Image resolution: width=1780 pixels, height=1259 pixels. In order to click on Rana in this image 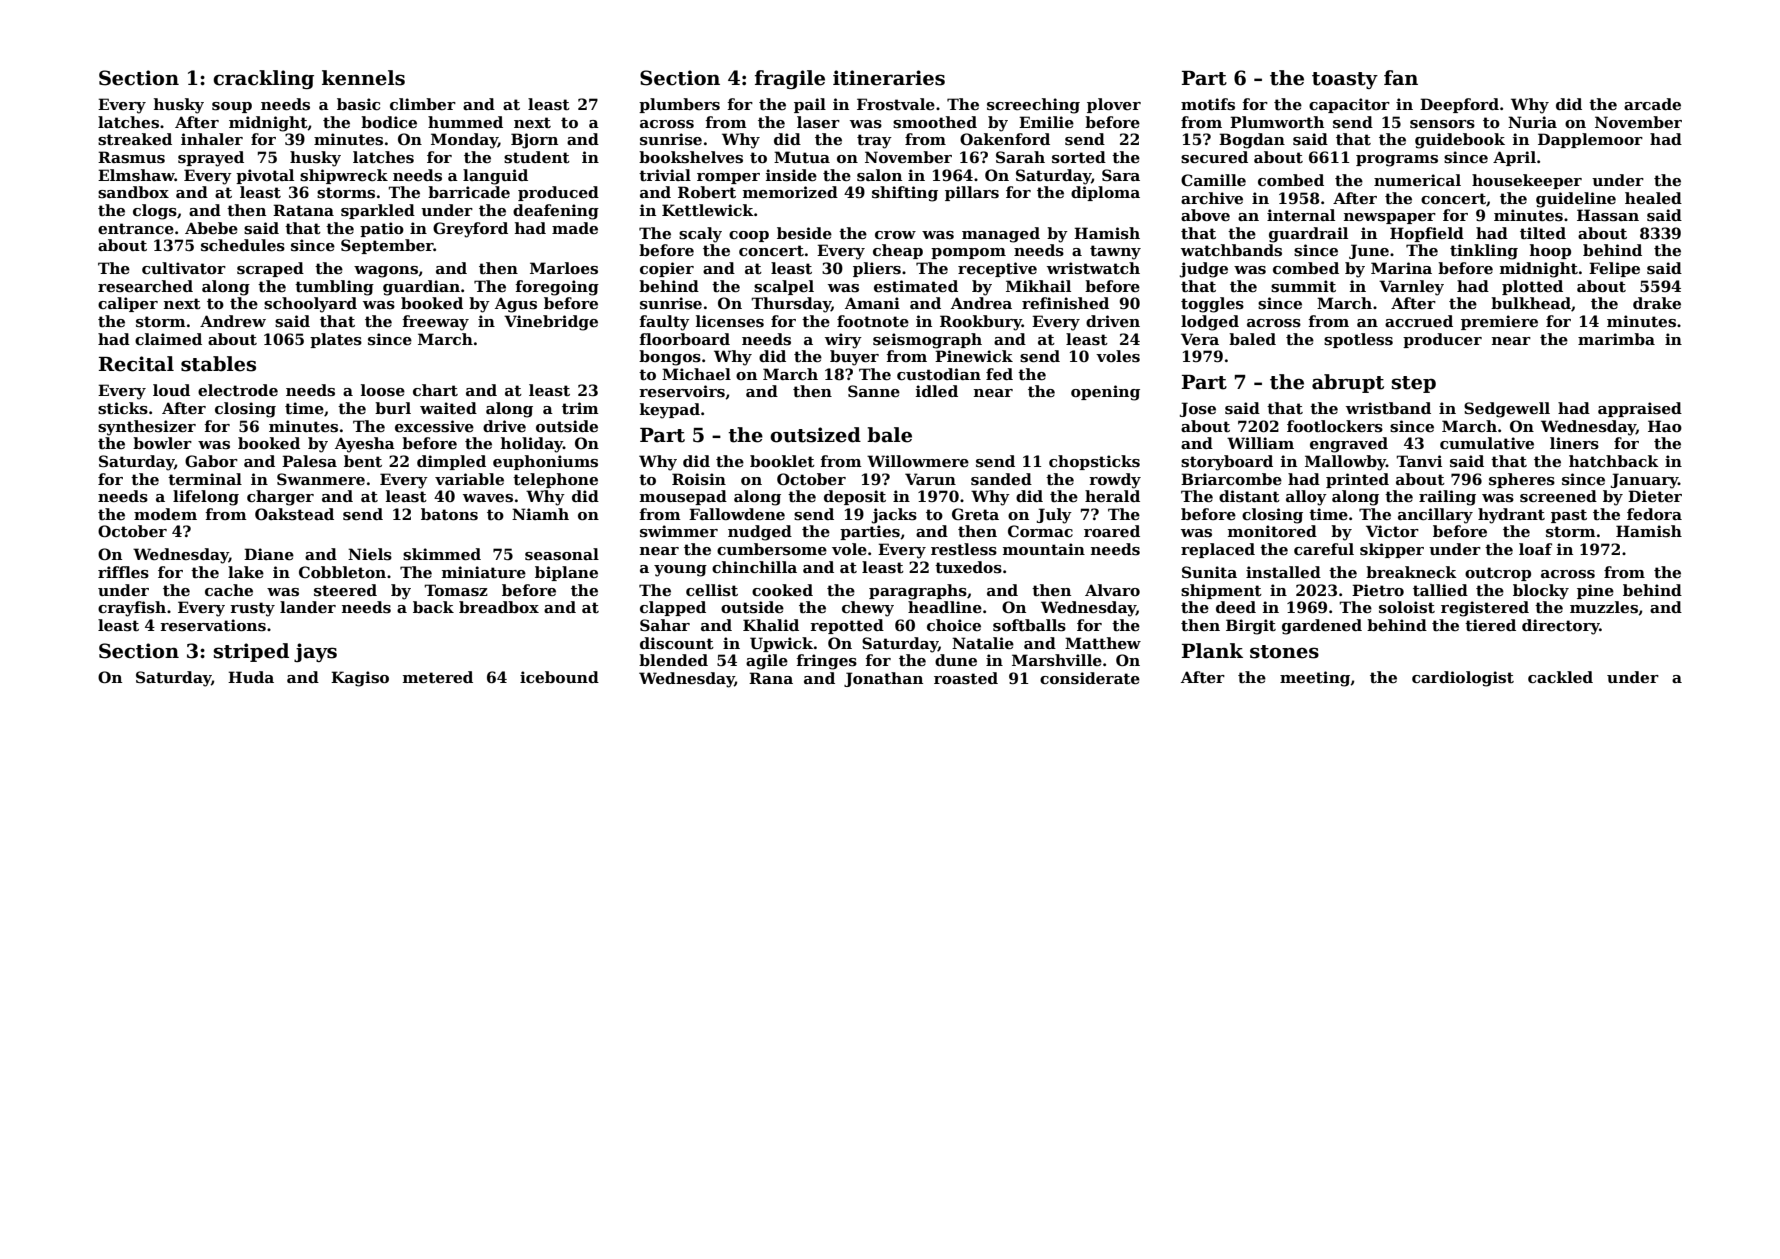, I will do `click(771, 678)`.
